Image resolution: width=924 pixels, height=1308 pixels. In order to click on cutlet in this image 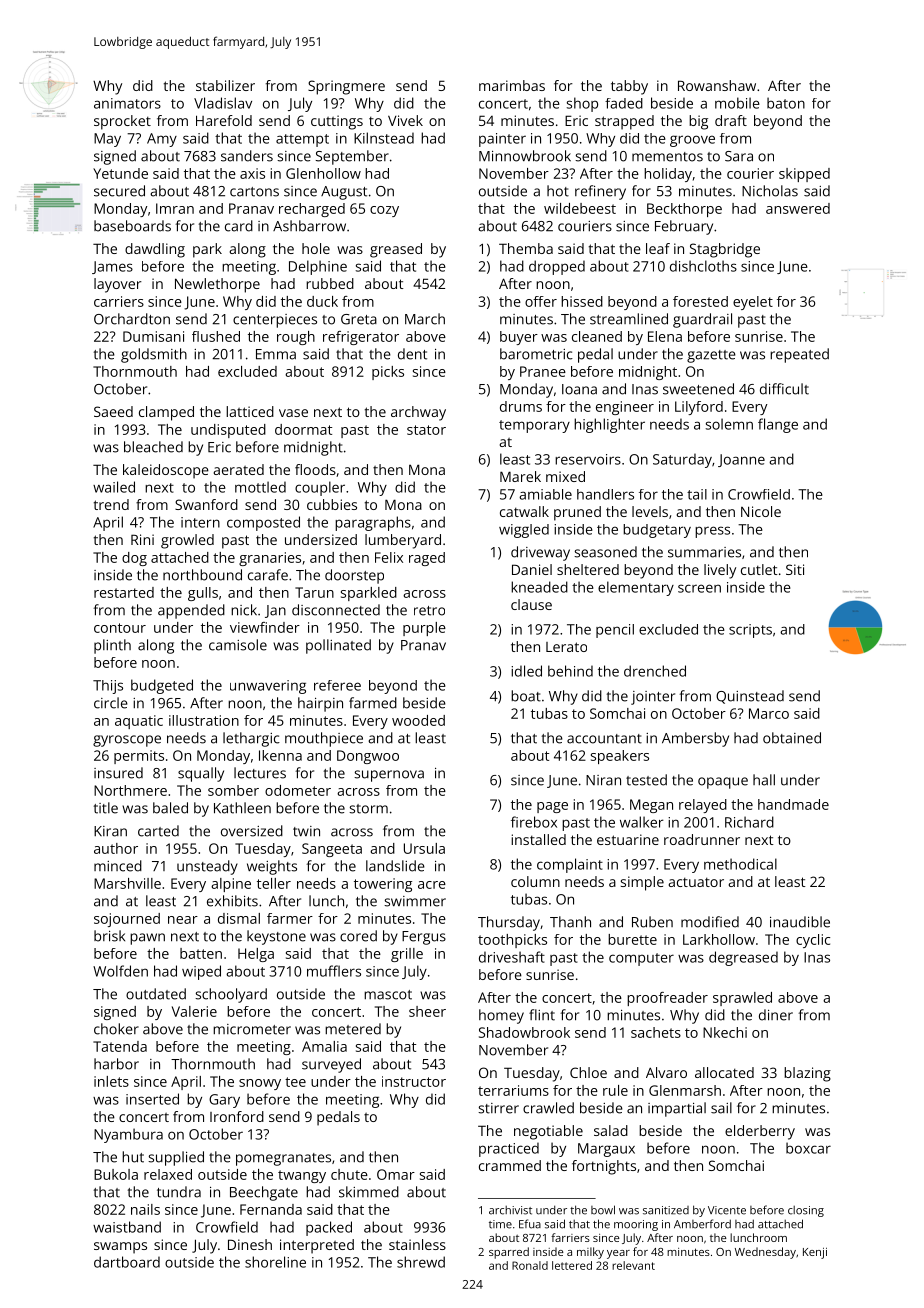, I will do `click(759, 569)`.
